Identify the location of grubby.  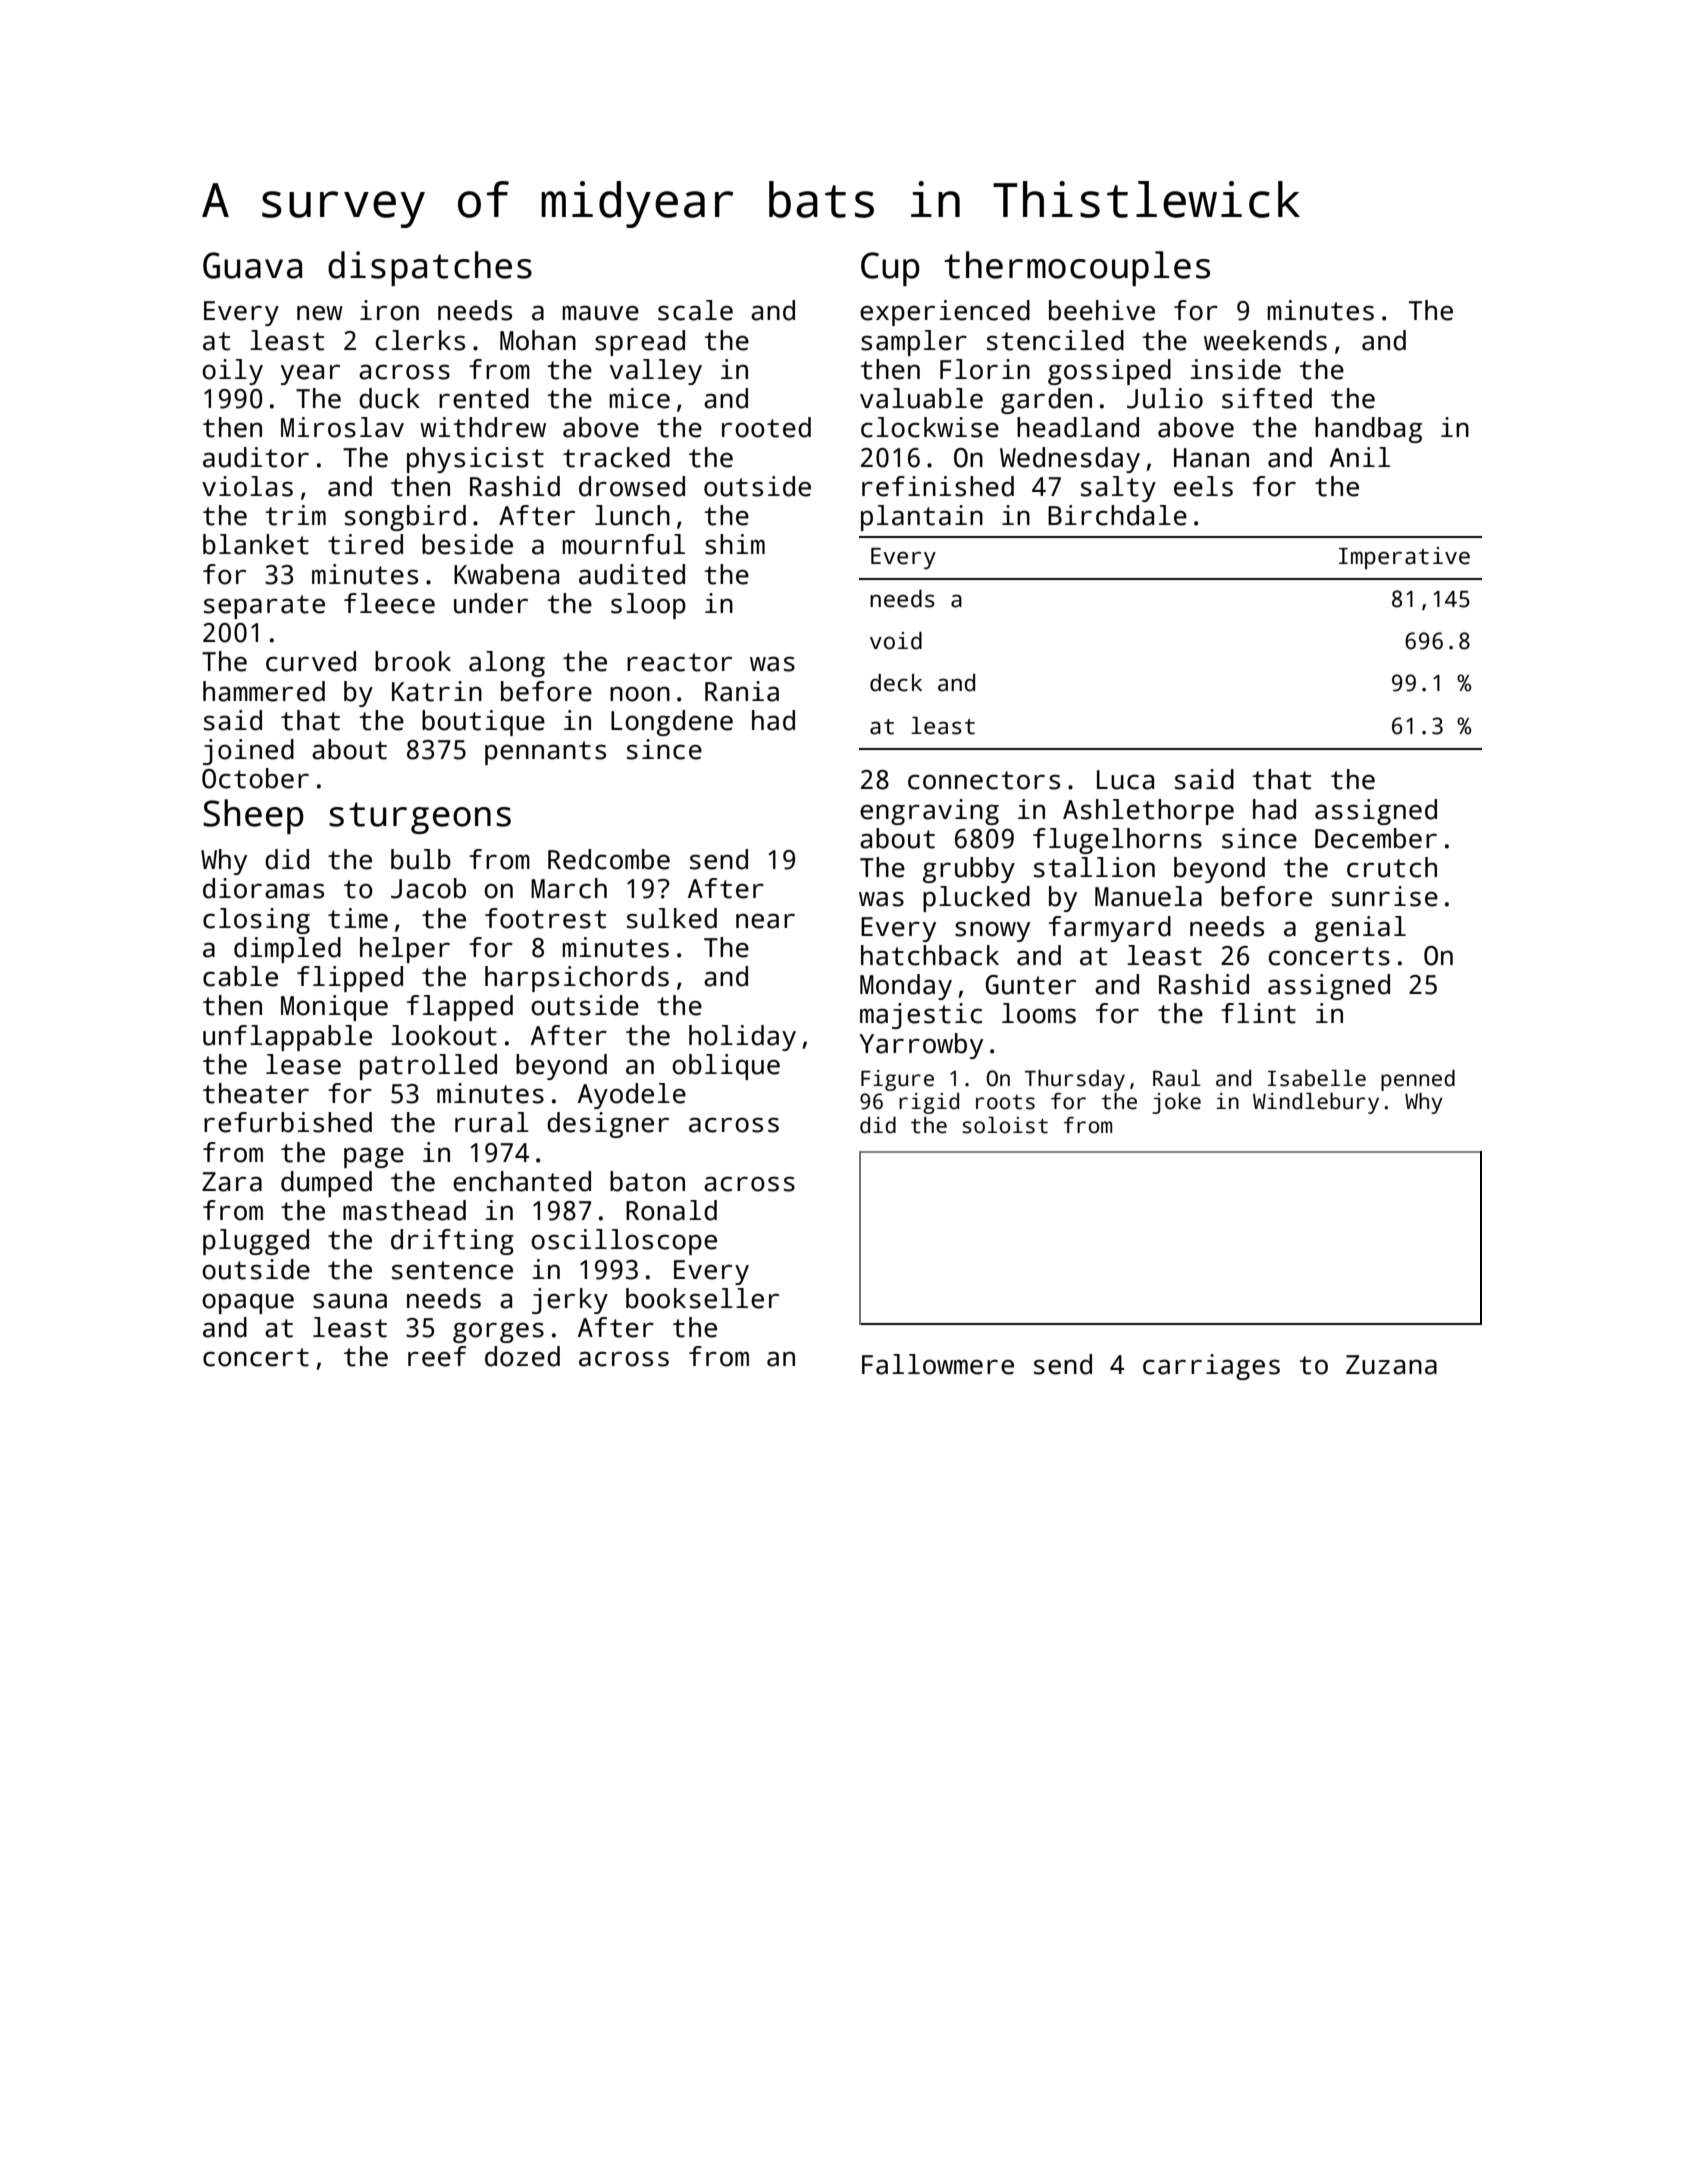
(969, 870).
